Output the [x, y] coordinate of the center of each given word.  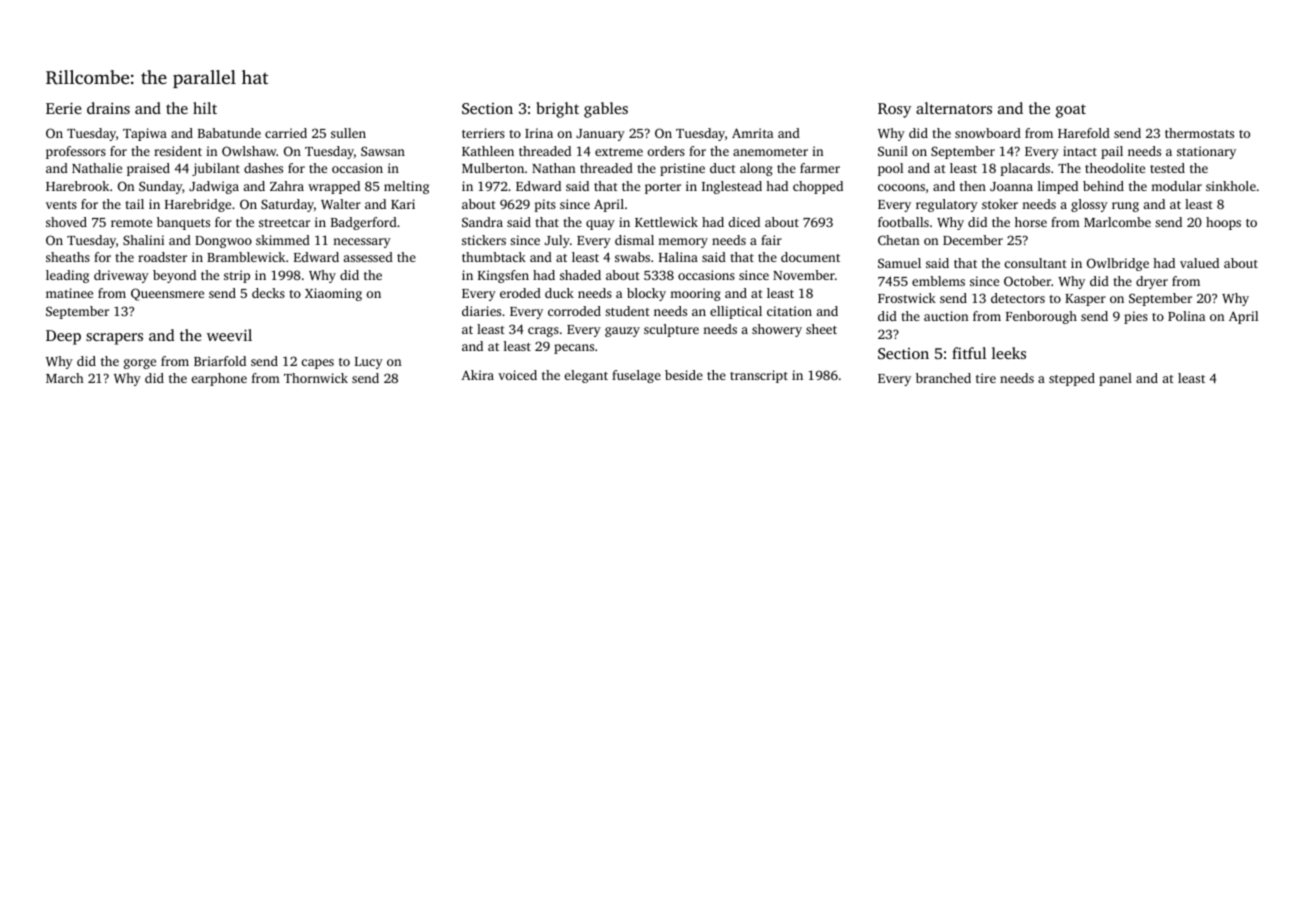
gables [606, 110]
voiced [517, 375]
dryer [1152, 282]
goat [1071, 111]
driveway [121, 276]
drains [108, 108]
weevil [229, 335]
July [557, 241]
